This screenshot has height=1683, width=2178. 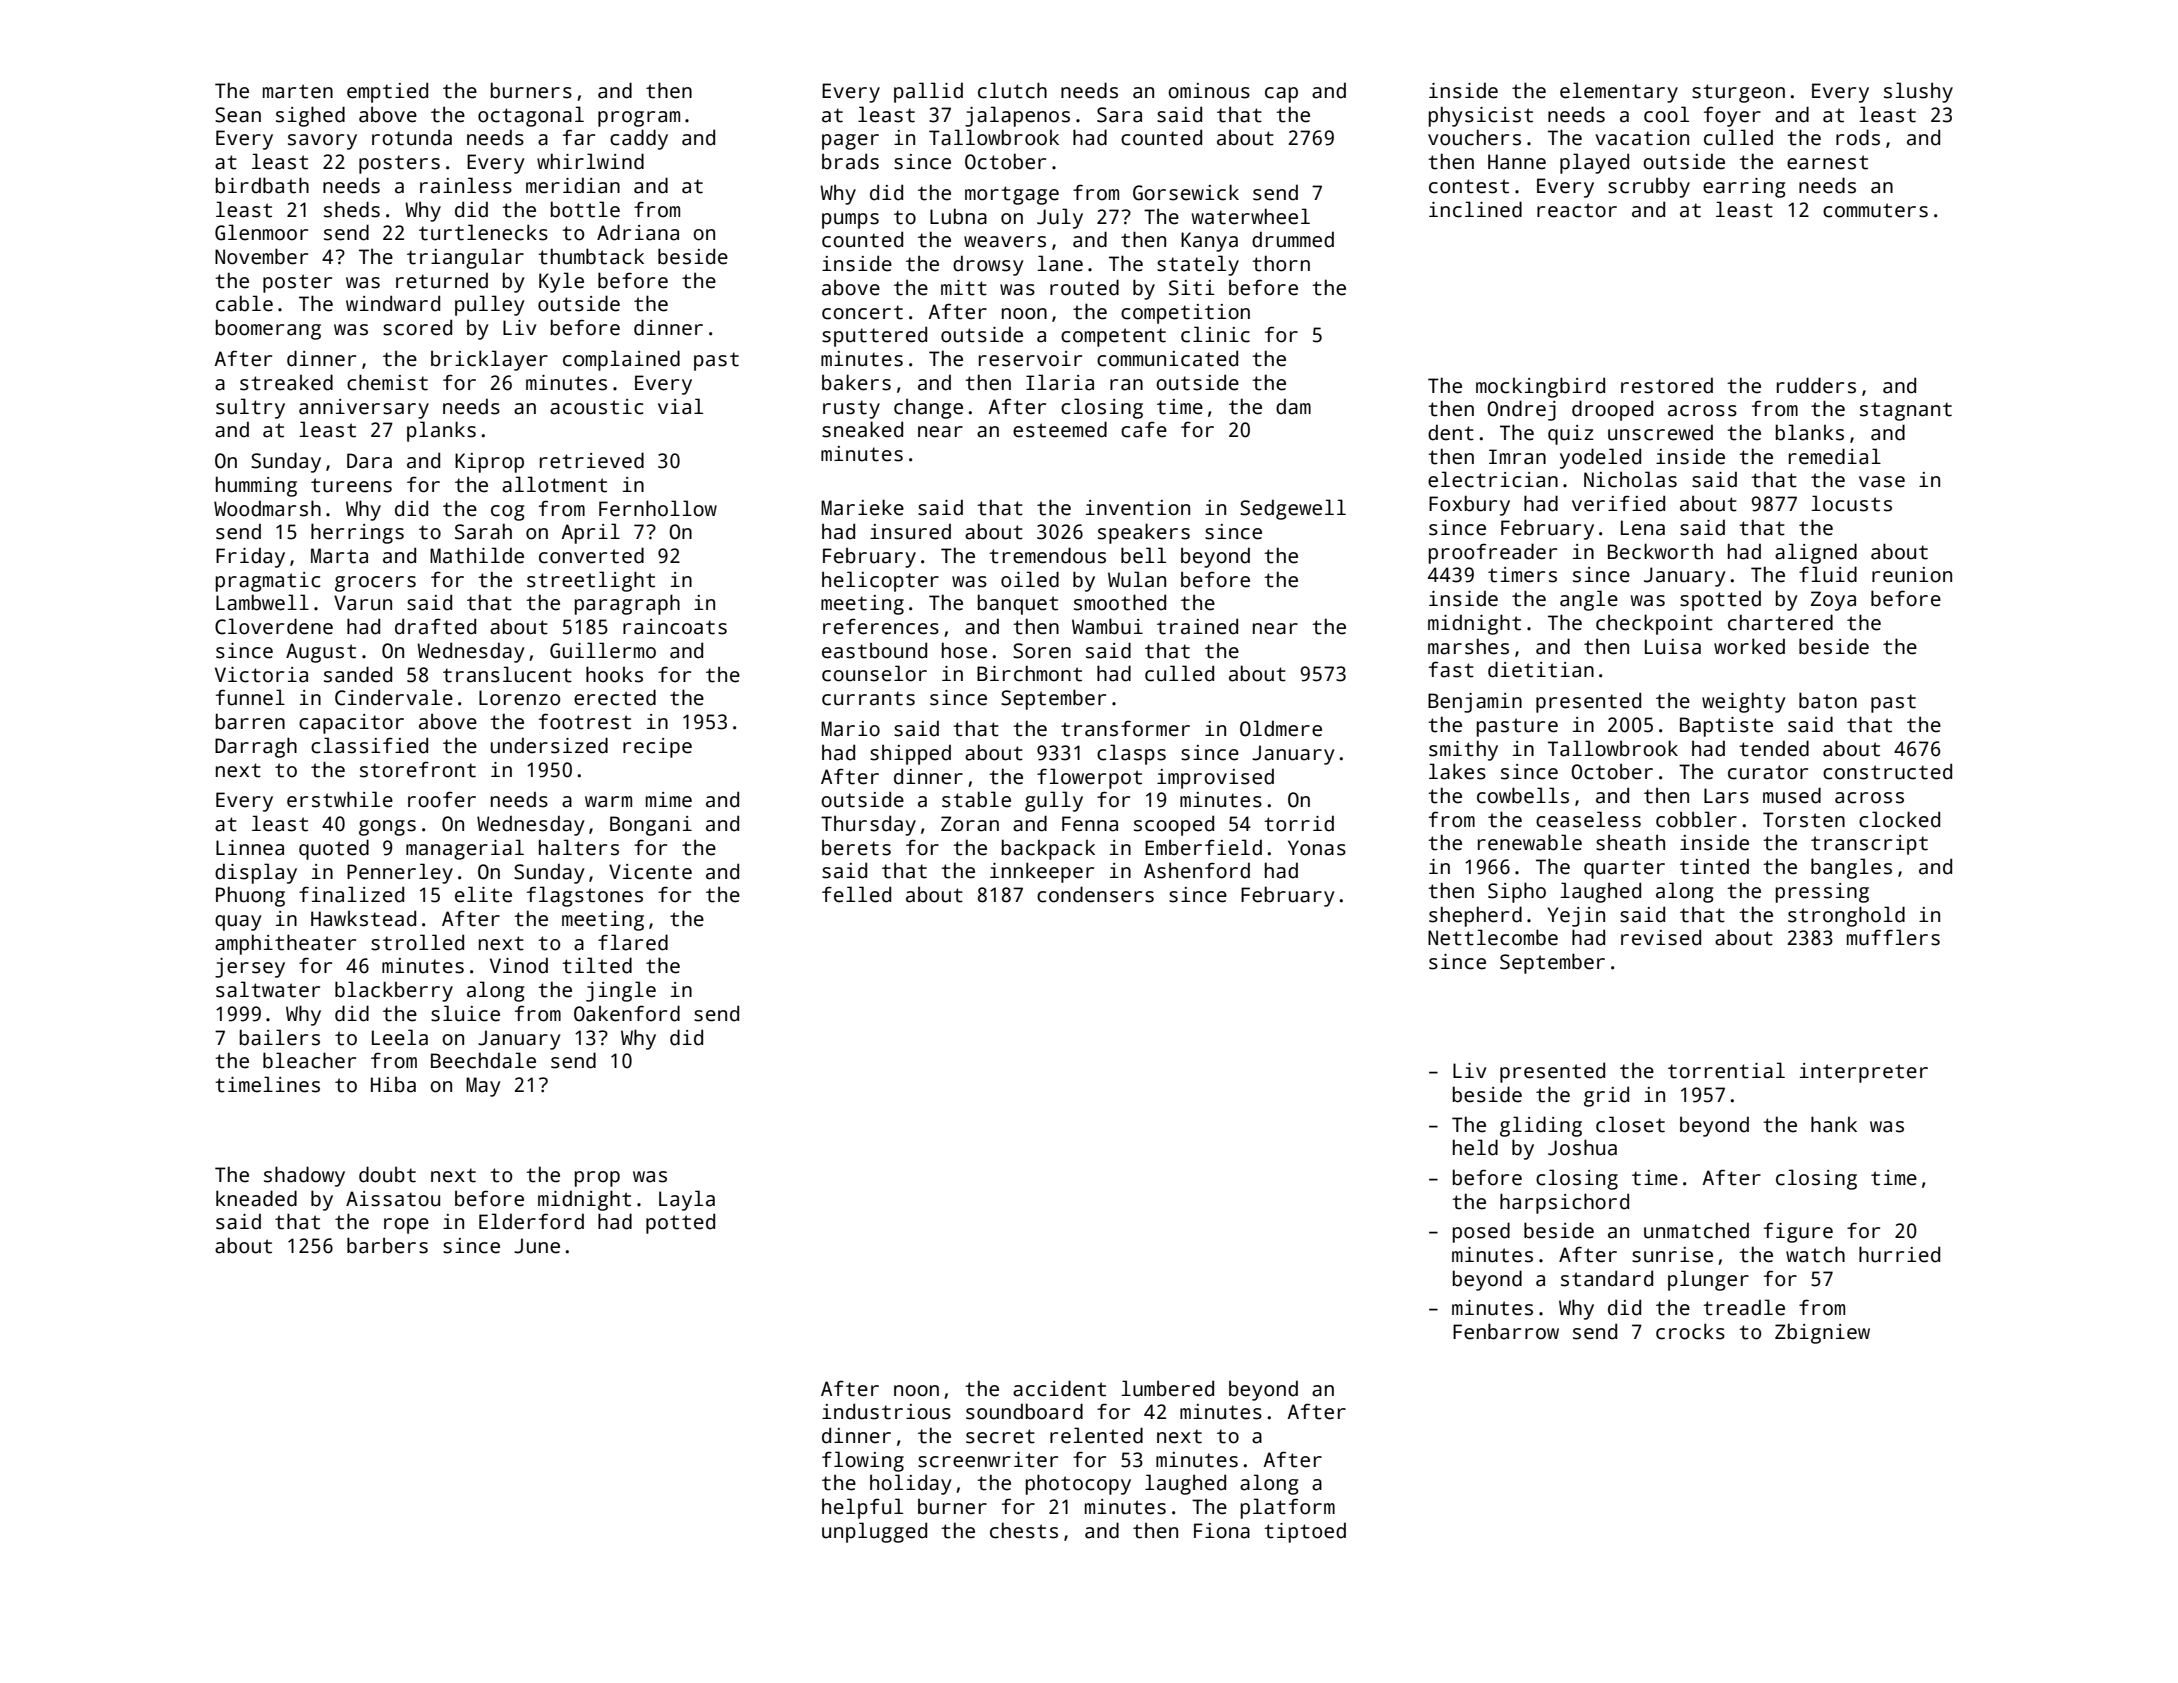 I want to click on flowerpot, so click(x=1089, y=778).
